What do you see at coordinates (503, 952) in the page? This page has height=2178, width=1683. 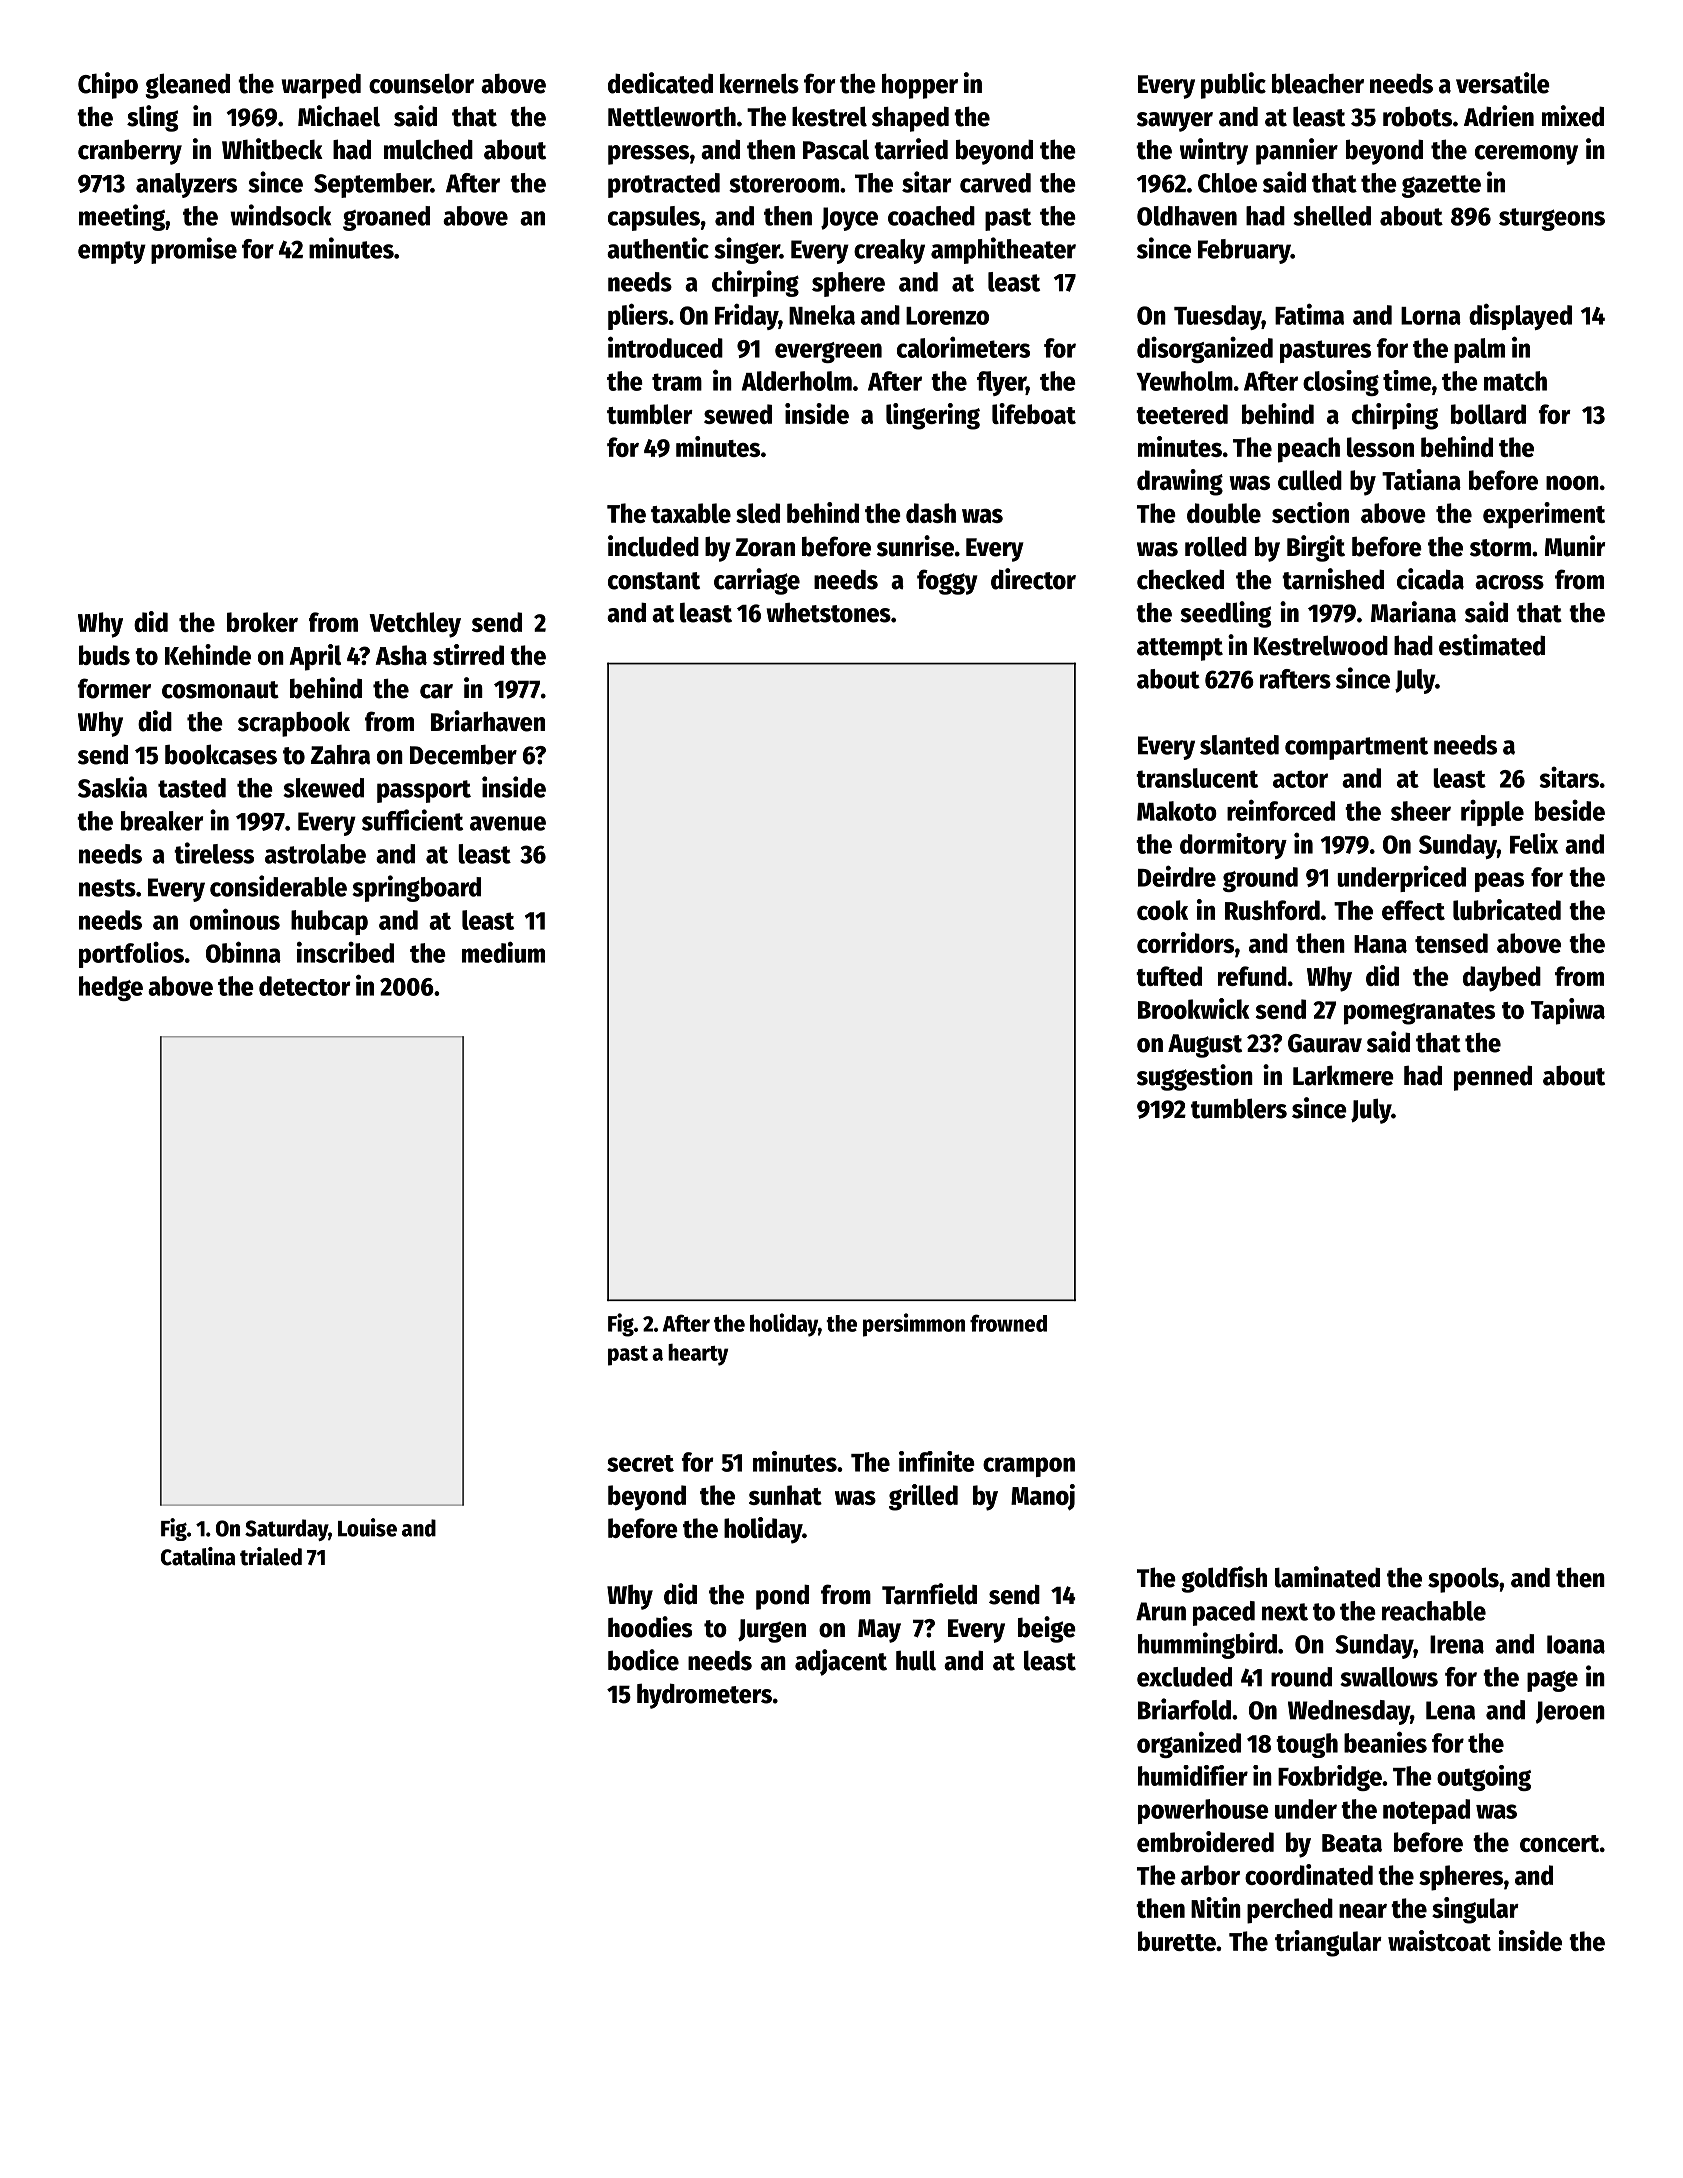 I see `medium` at bounding box center [503, 952].
